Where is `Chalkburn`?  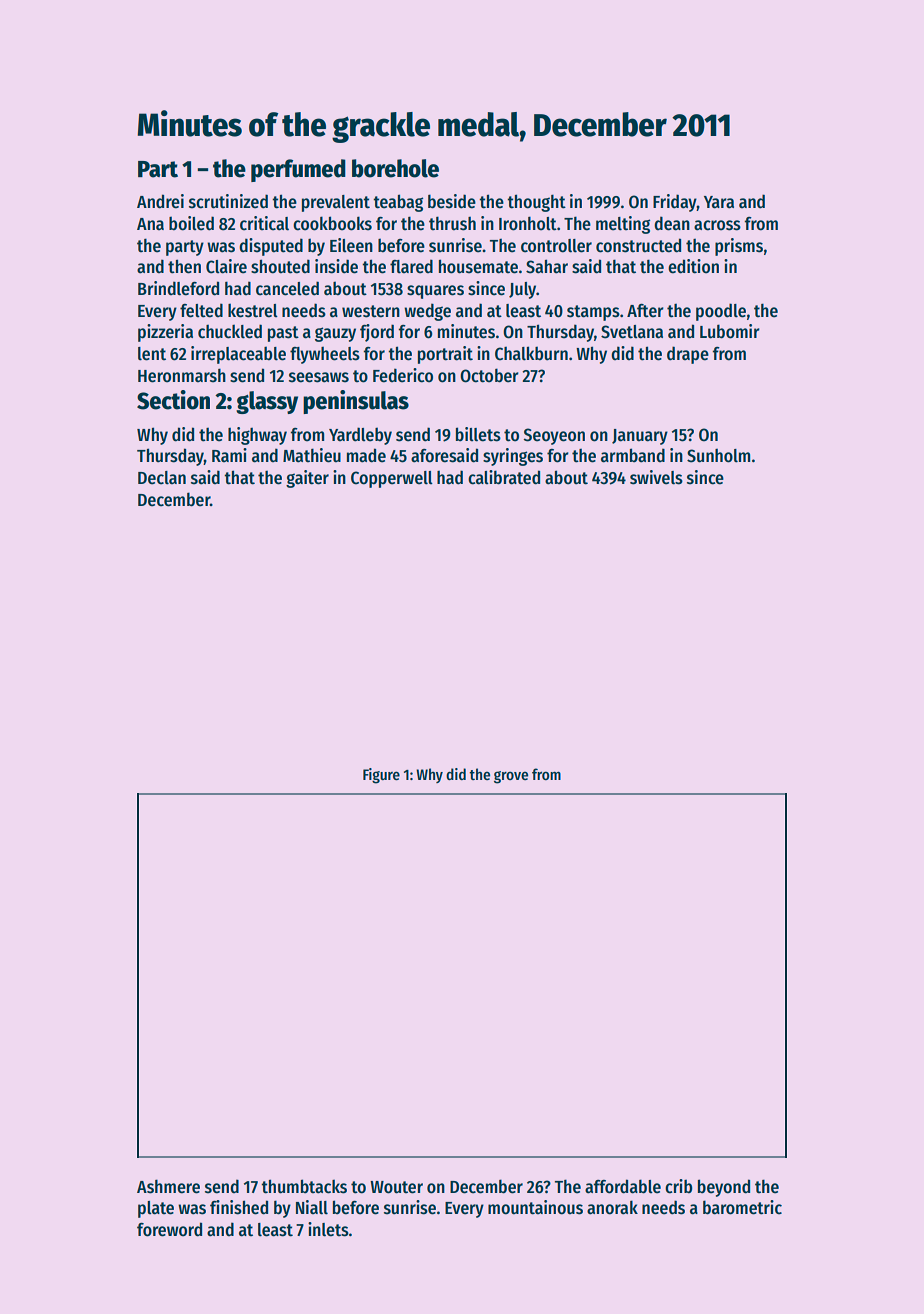
Chalkburn is located at coordinates (531, 353).
